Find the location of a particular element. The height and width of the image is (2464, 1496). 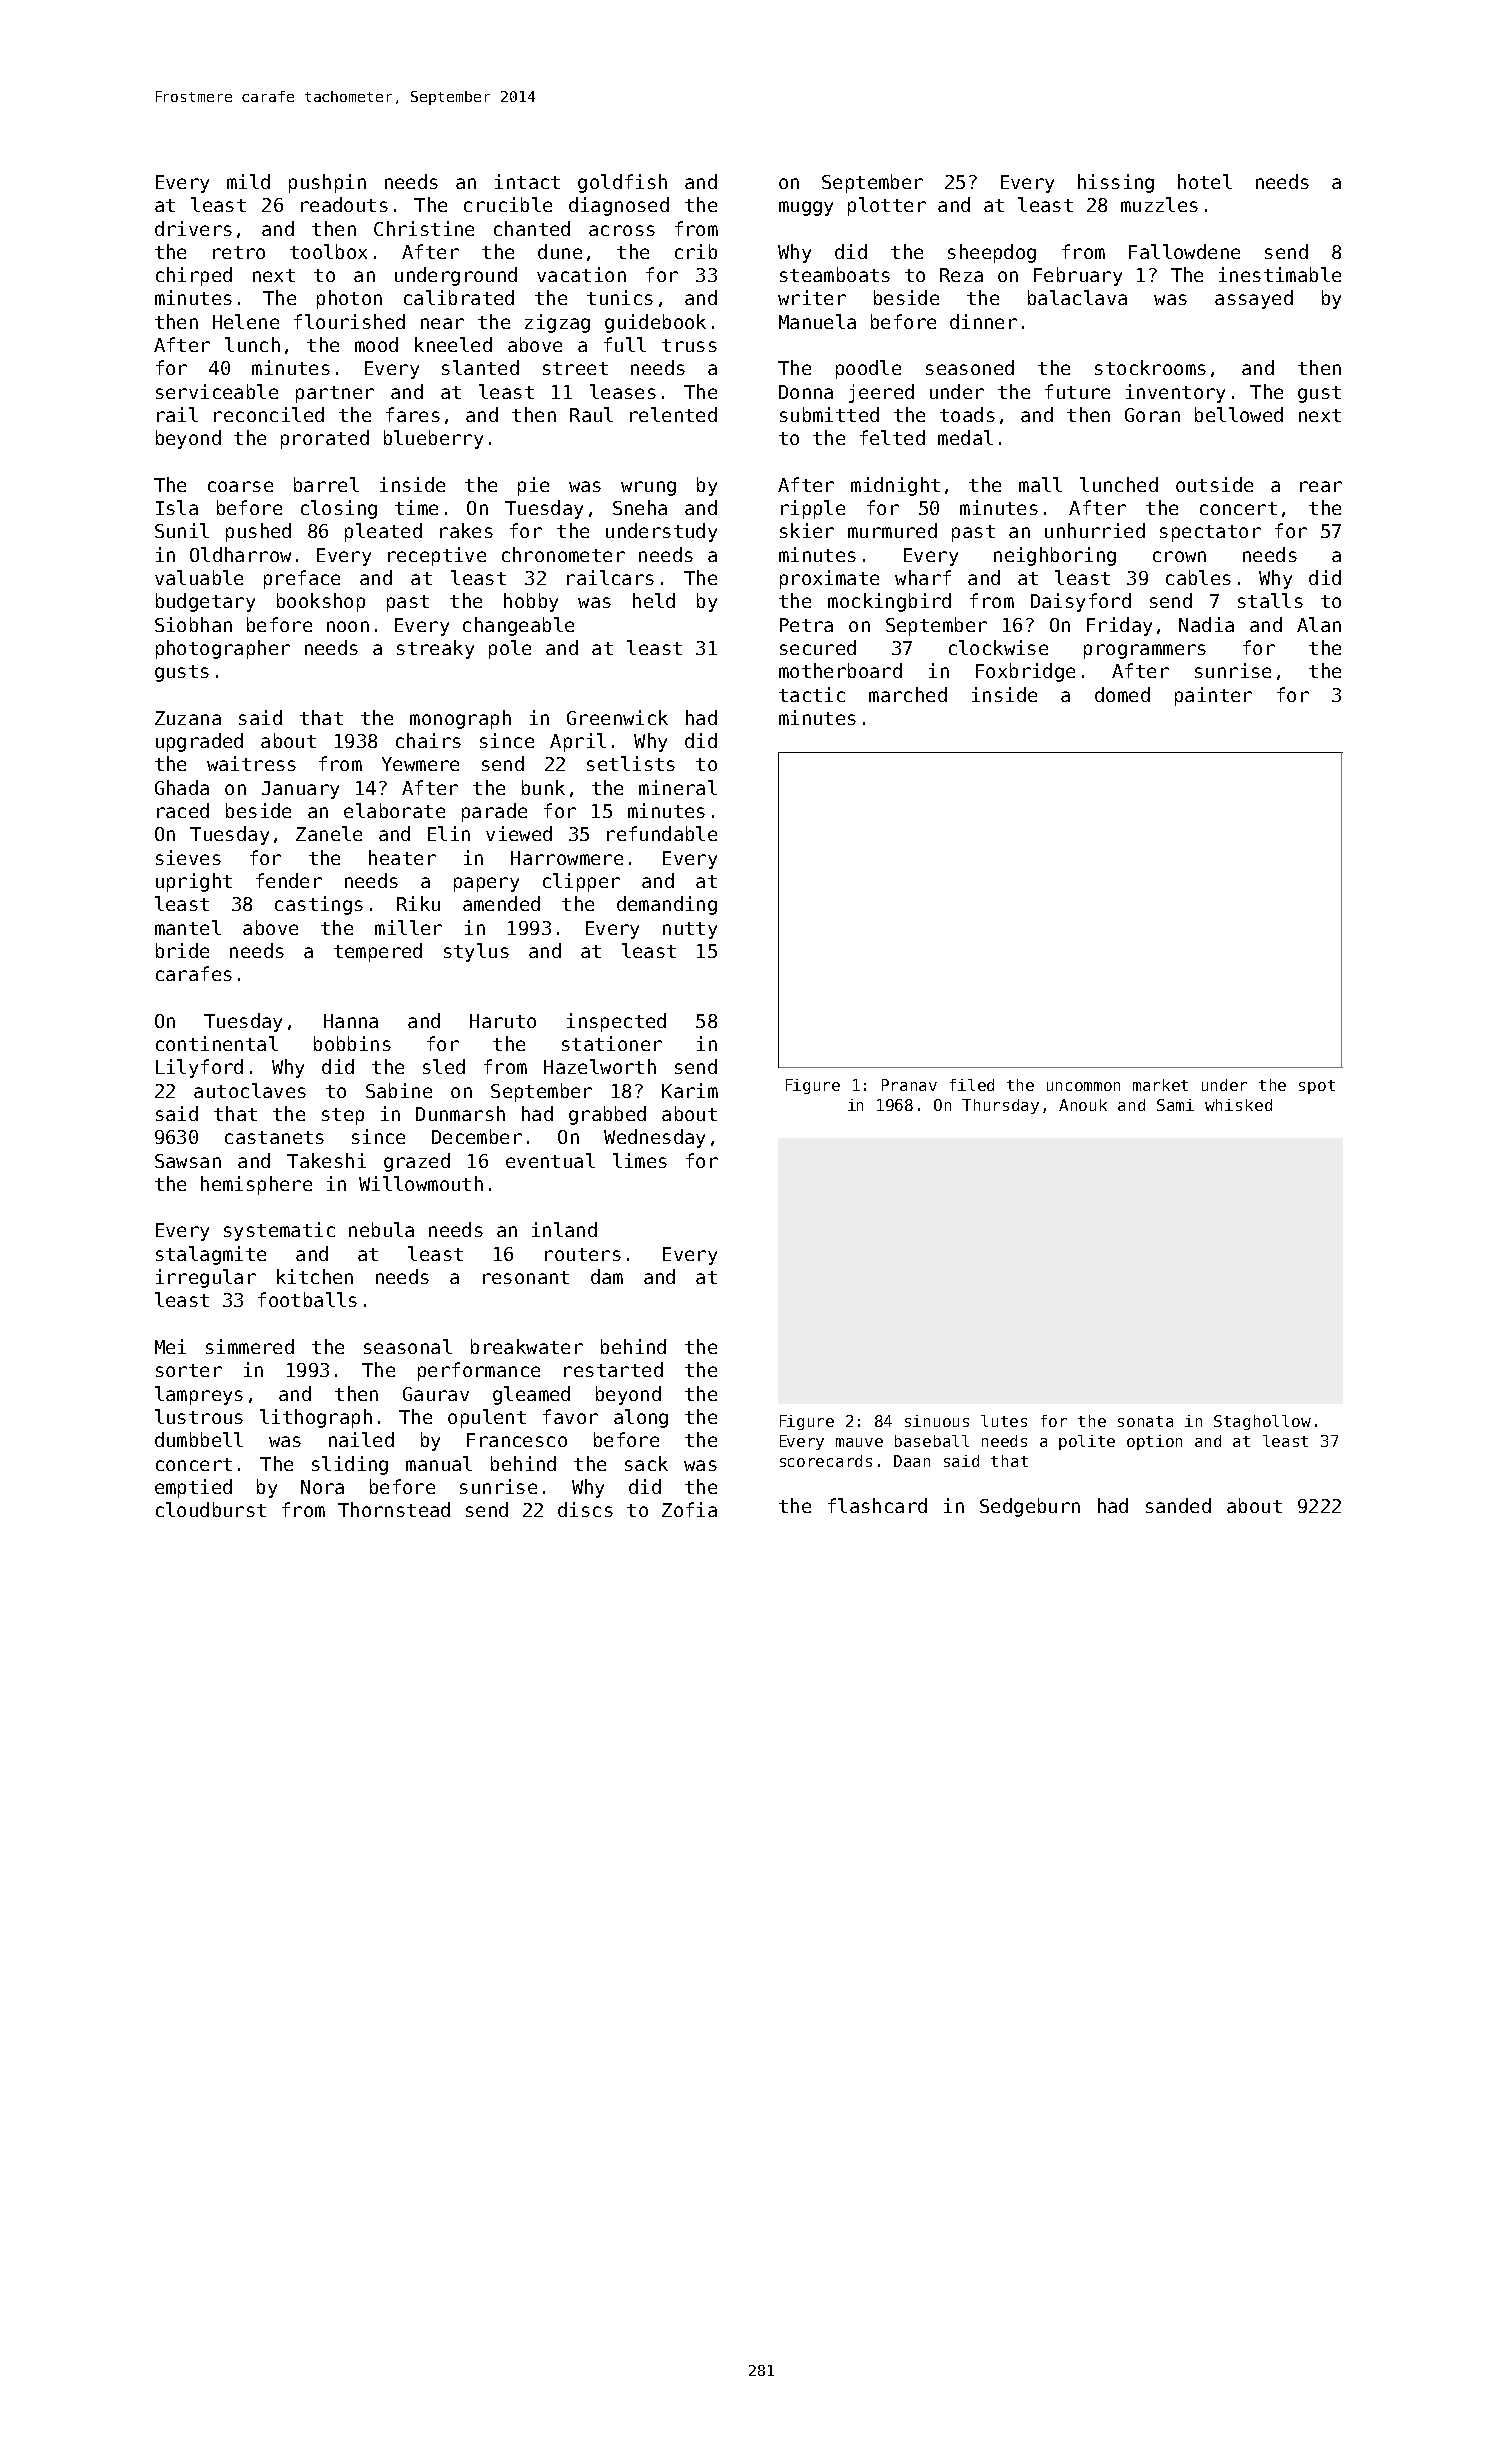

Mei is located at coordinates (170, 1346).
